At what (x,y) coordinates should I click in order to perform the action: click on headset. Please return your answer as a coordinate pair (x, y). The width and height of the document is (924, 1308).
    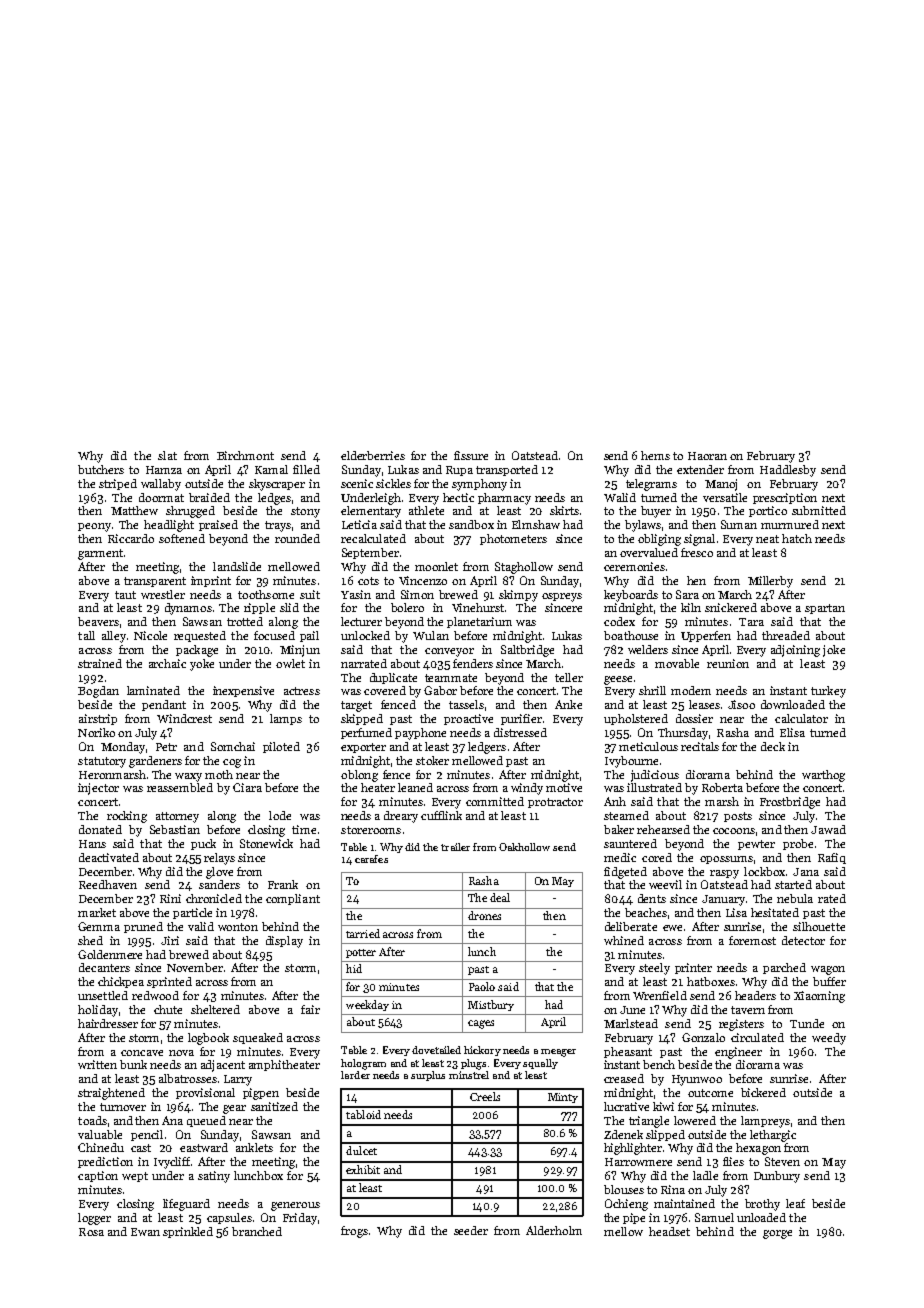
    Looking at the image, I should click on (669, 1231).
